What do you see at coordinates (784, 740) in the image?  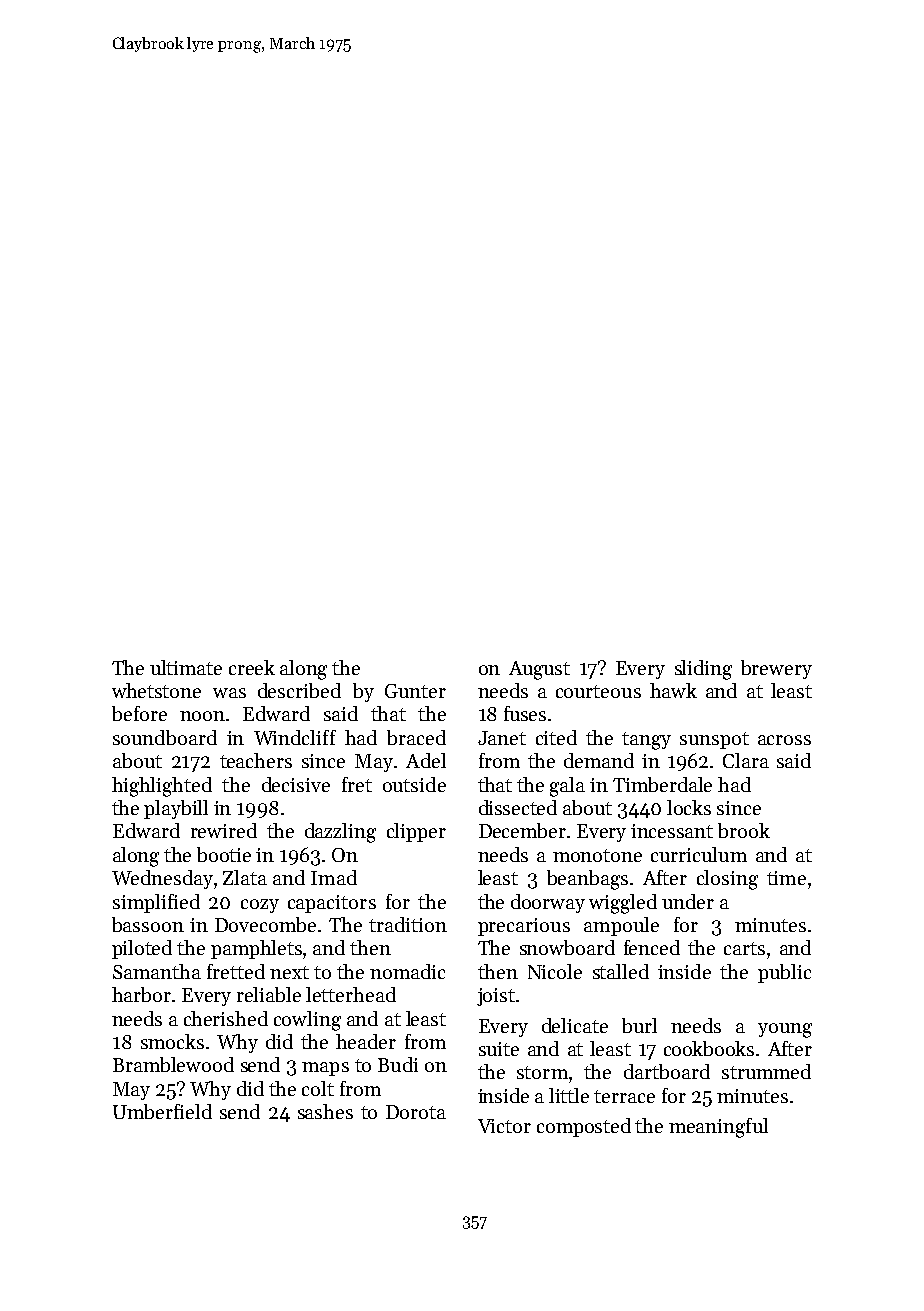 I see `across` at bounding box center [784, 740].
